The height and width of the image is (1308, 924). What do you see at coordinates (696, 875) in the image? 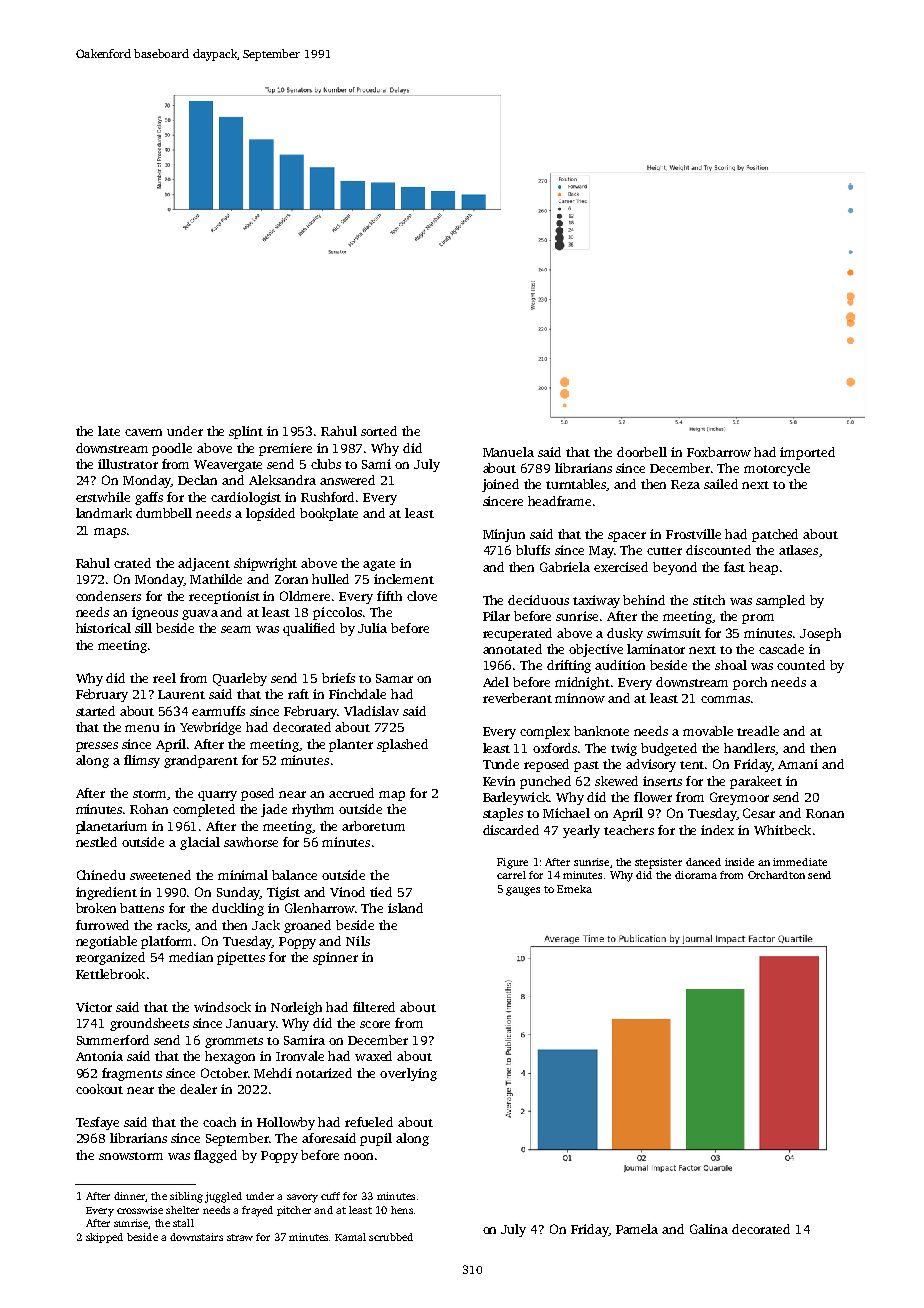
I see `diorama` at bounding box center [696, 875].
